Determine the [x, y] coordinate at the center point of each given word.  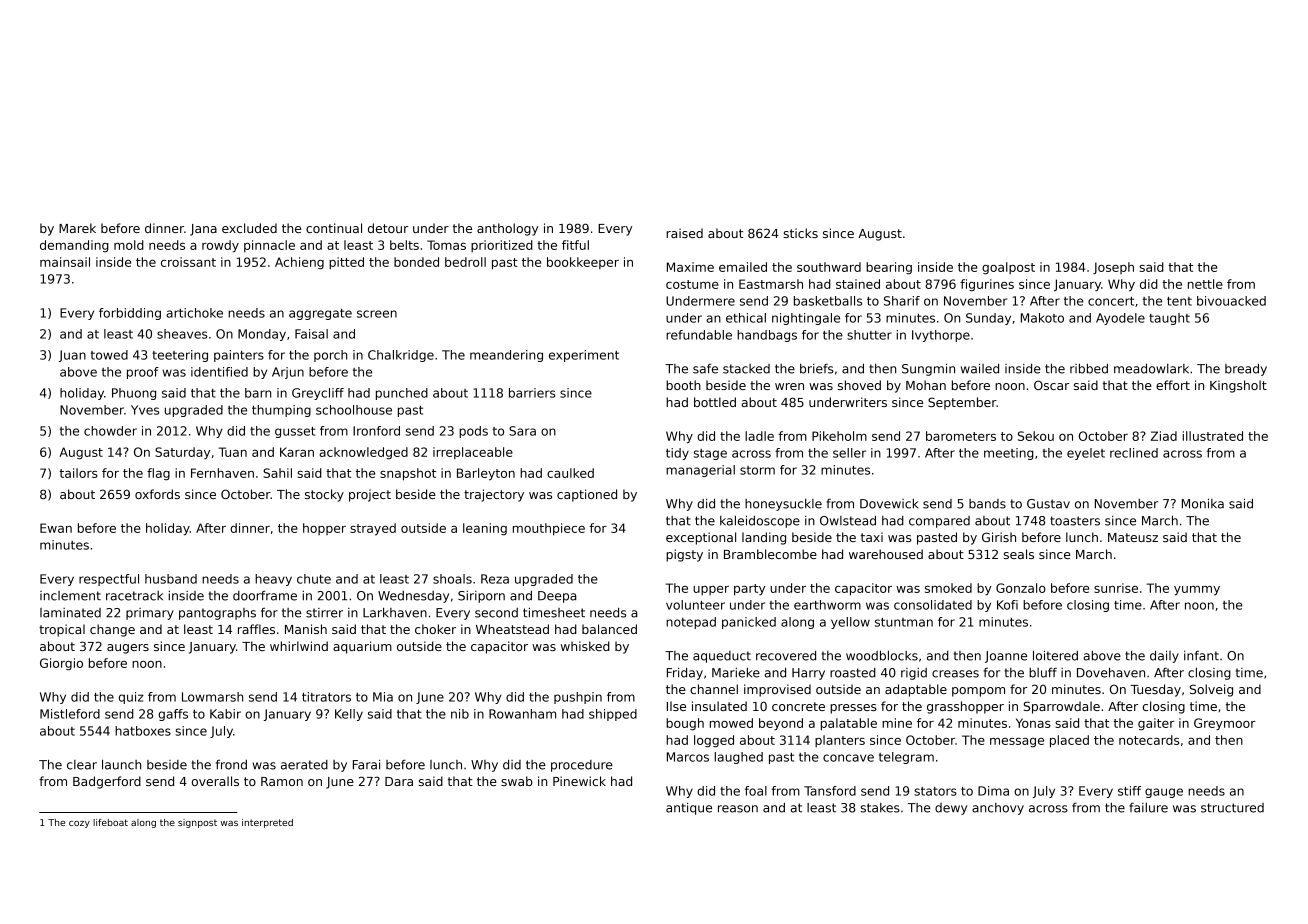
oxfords [157, 494]
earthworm [827, 605]
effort [1173, 385]
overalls [215, 781]
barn [258, 393]
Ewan [56, 528]
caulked [570, 473]
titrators [326, 697]
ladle [759, 436]
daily [1164, 656]
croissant [188, 262]
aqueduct [722, 657]
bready [1246, 369]
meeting [1009, 454]
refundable [699, 335]
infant [1201, 656]
